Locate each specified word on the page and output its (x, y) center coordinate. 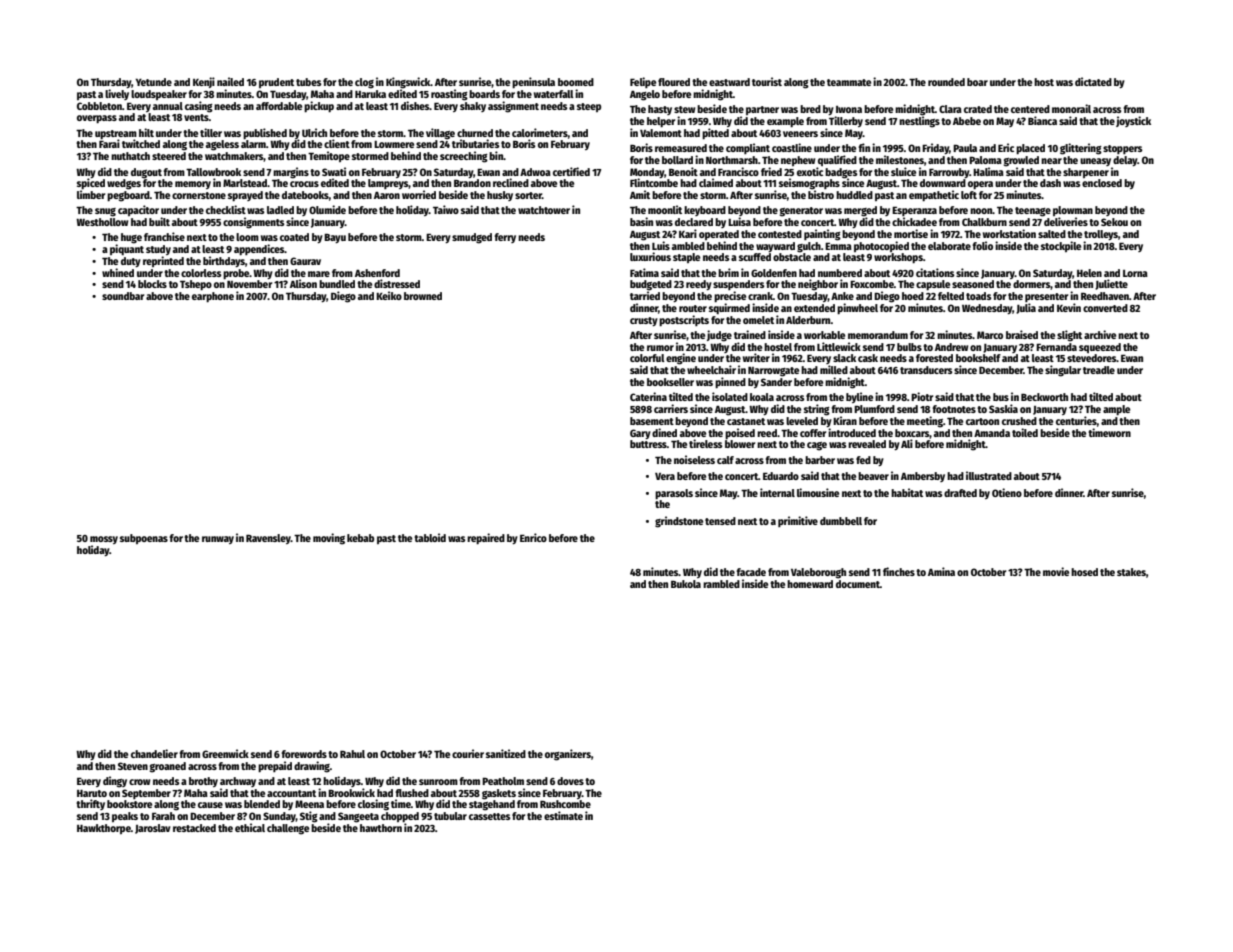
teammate (849, 82)
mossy (104, 540)
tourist (767, 81)
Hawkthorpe (104, 829)
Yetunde (154, 82)
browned (423, 296)
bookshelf (978, 358)
